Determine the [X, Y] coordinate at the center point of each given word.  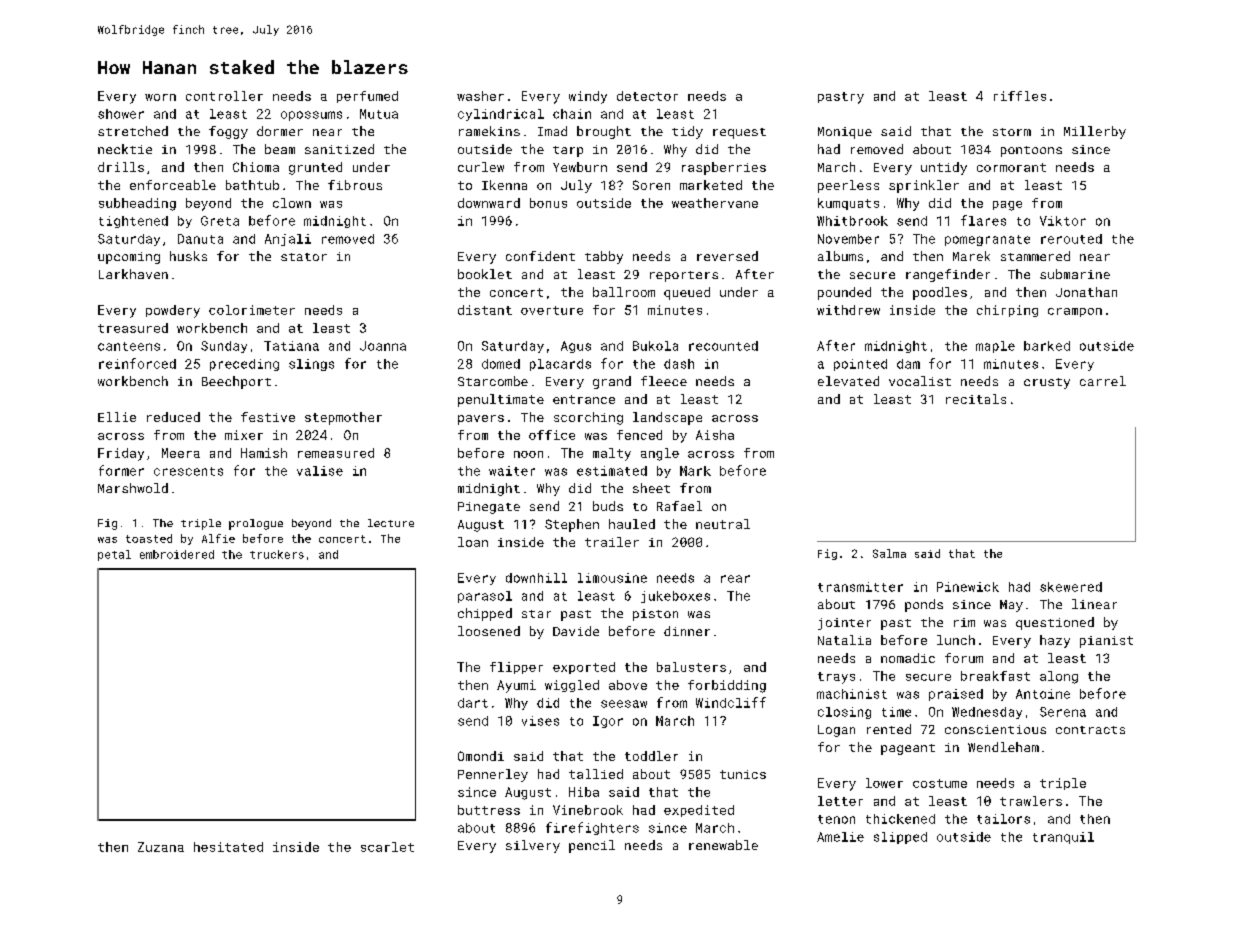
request [739, 133]
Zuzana [161, 847]
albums [840, 256]
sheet [651, 488]
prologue [256, 524]
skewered [1071, 587]
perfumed [367, 97]
